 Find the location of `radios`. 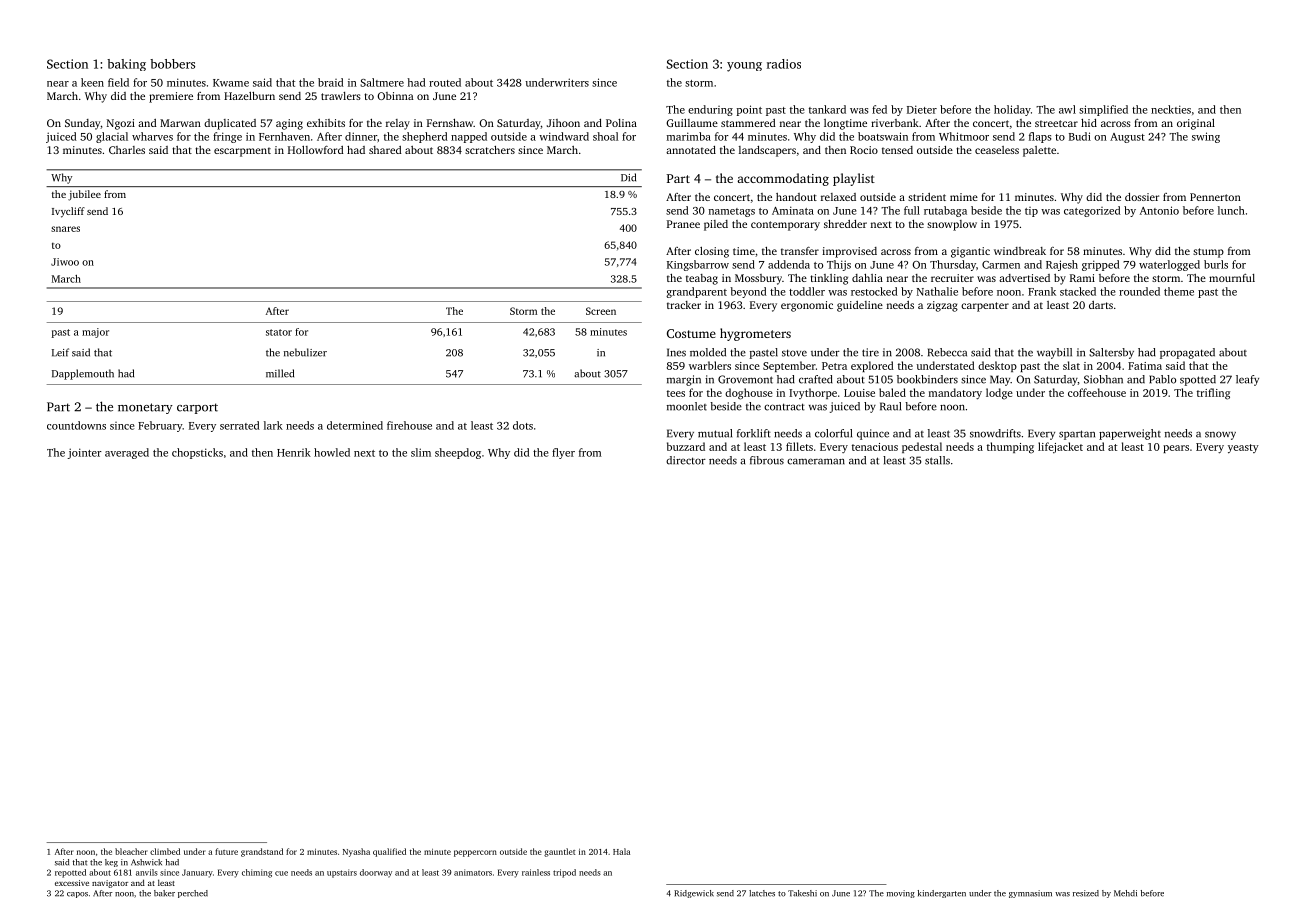

radios is located at coordinates (784, 64).
